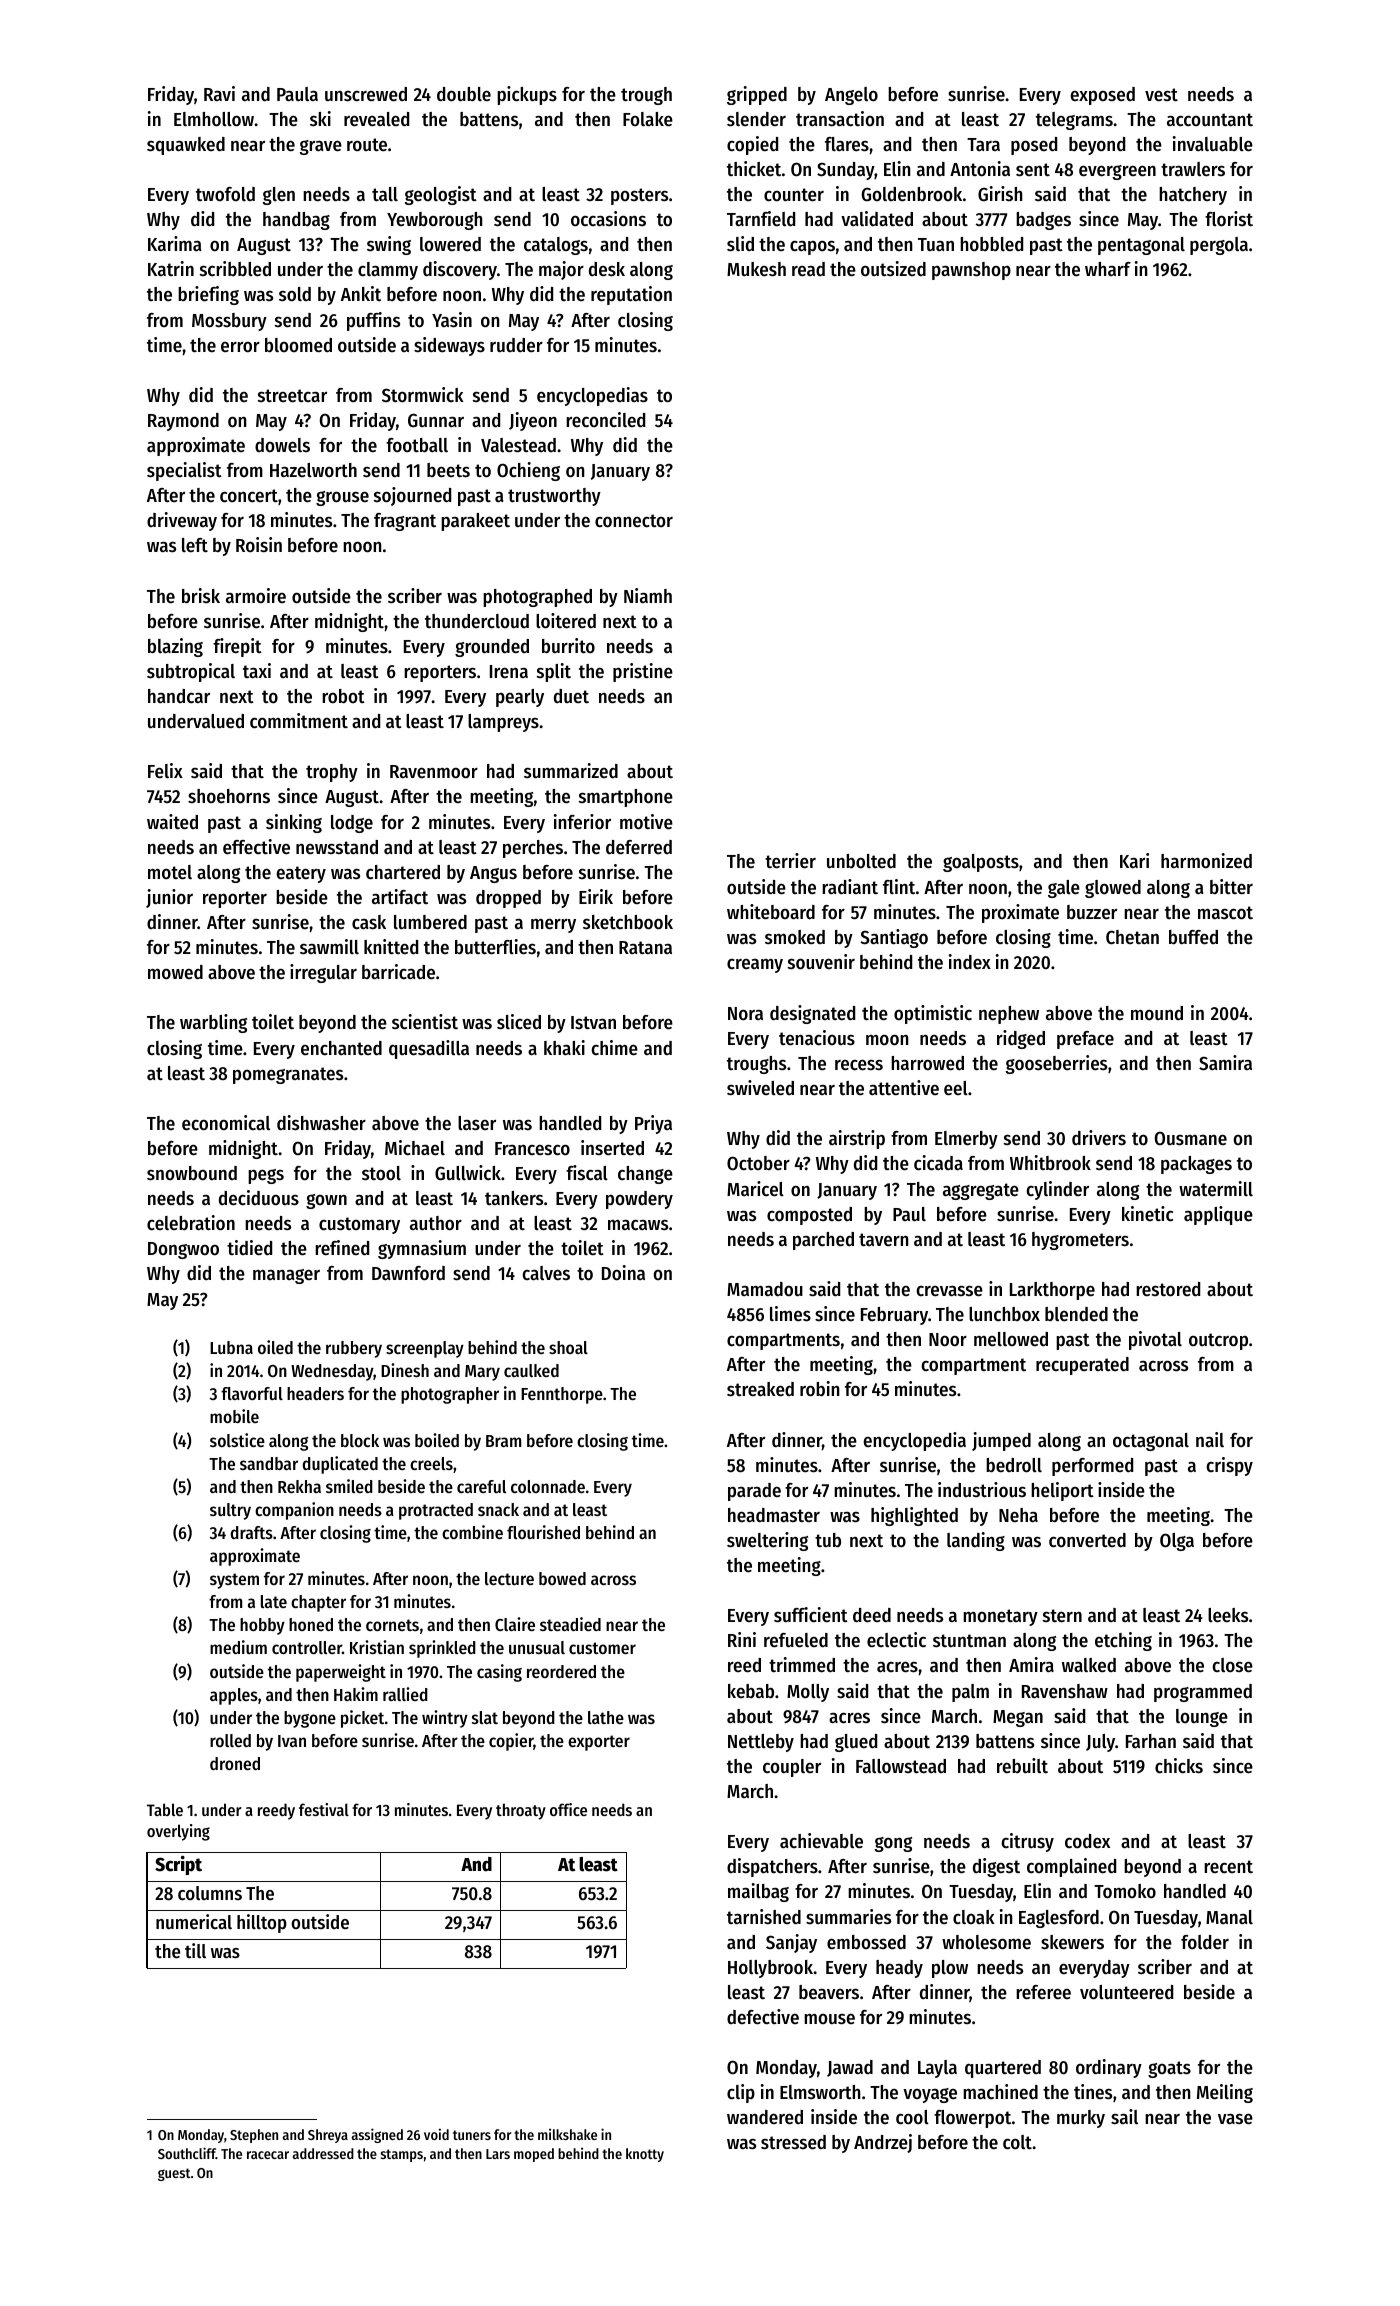 This screenshot has width=1400, height=2306. Describe the element at coordinates (562, 1578) in the screenshot. I see `bowed` at that location.
